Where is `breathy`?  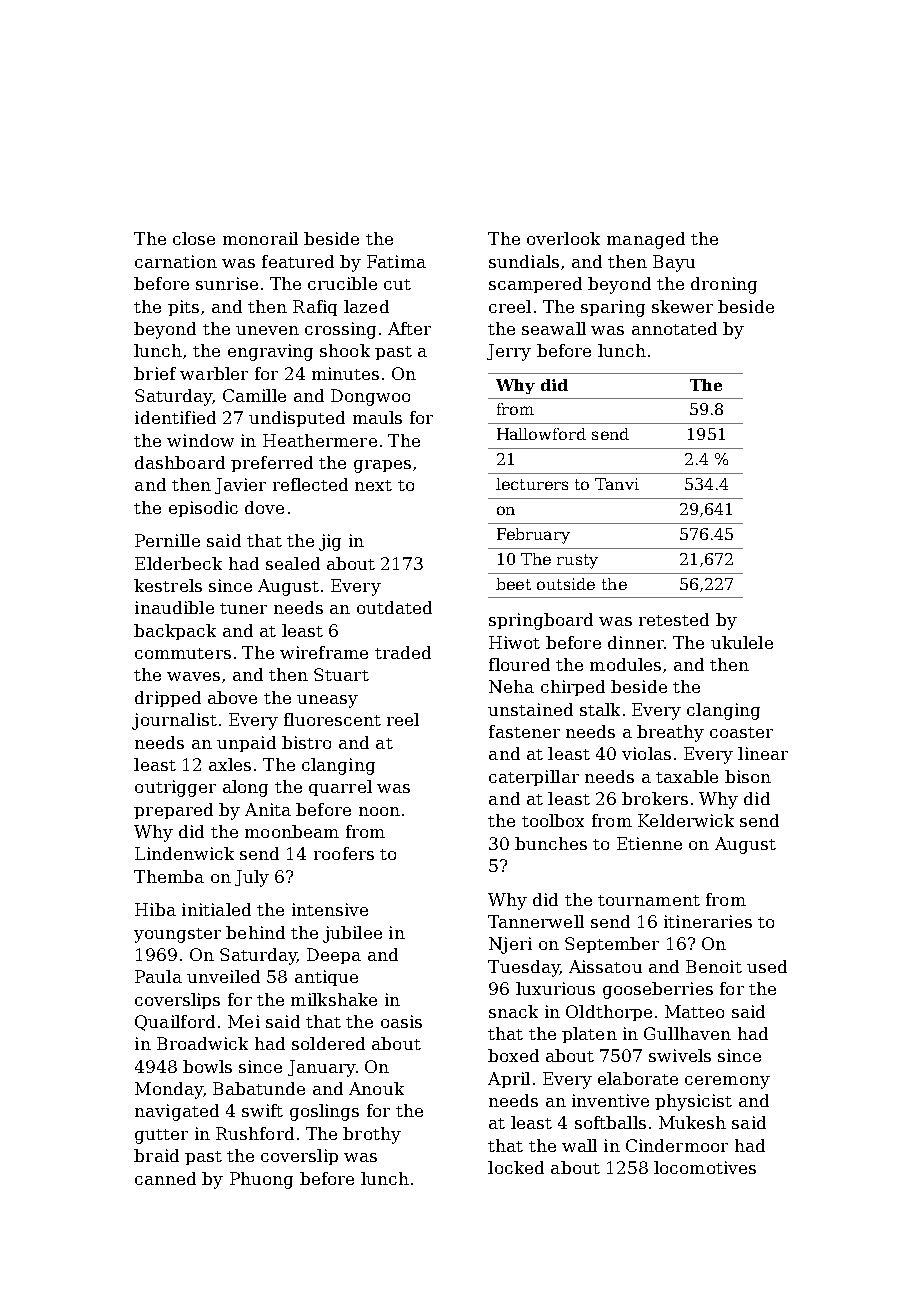 breathy is located at coordinates (670, 733).
